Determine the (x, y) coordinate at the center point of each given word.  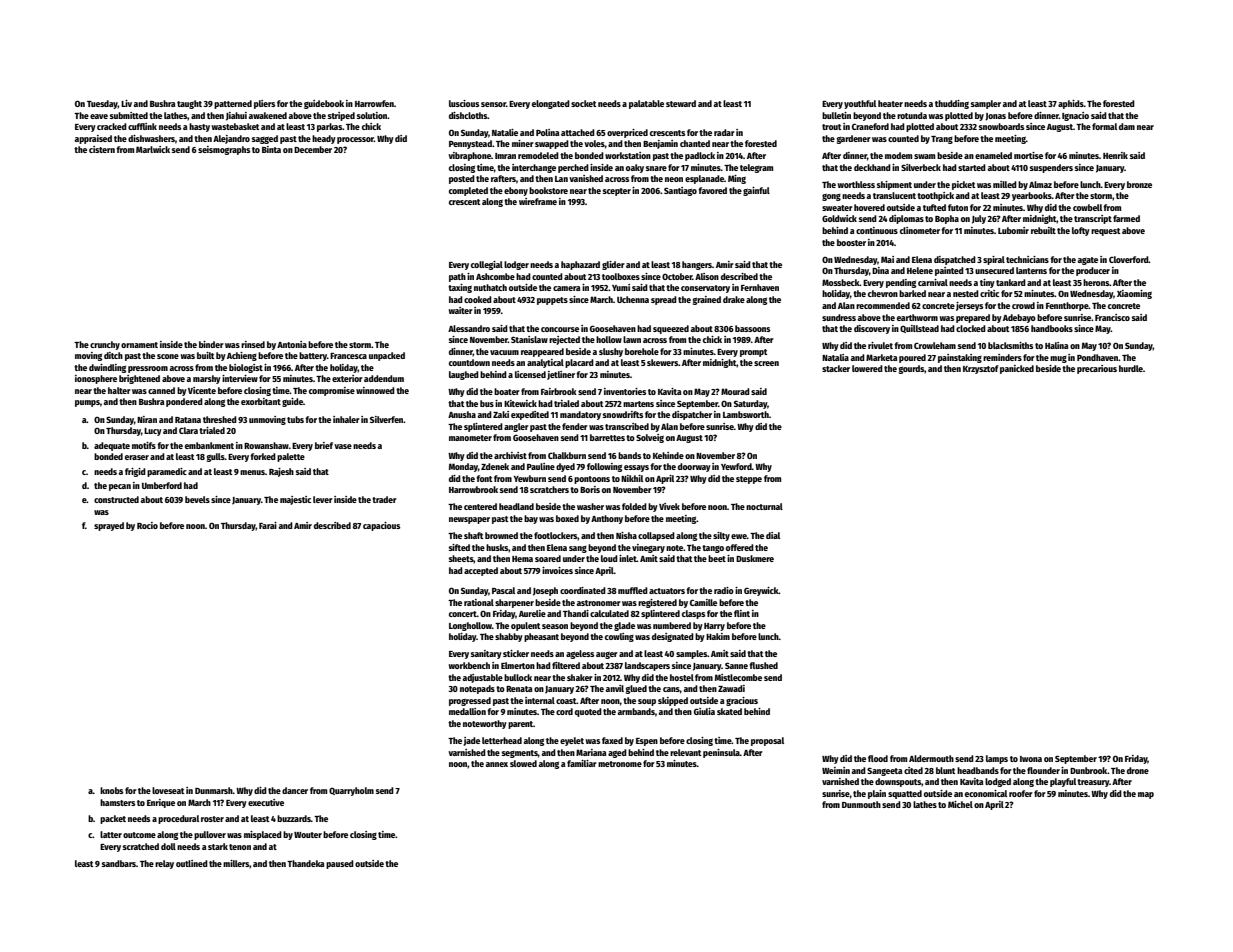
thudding (952, 104)
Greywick (761, 591)
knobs (111, 790)
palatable (646, 104)
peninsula (721, 753)
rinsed (253, 344)
